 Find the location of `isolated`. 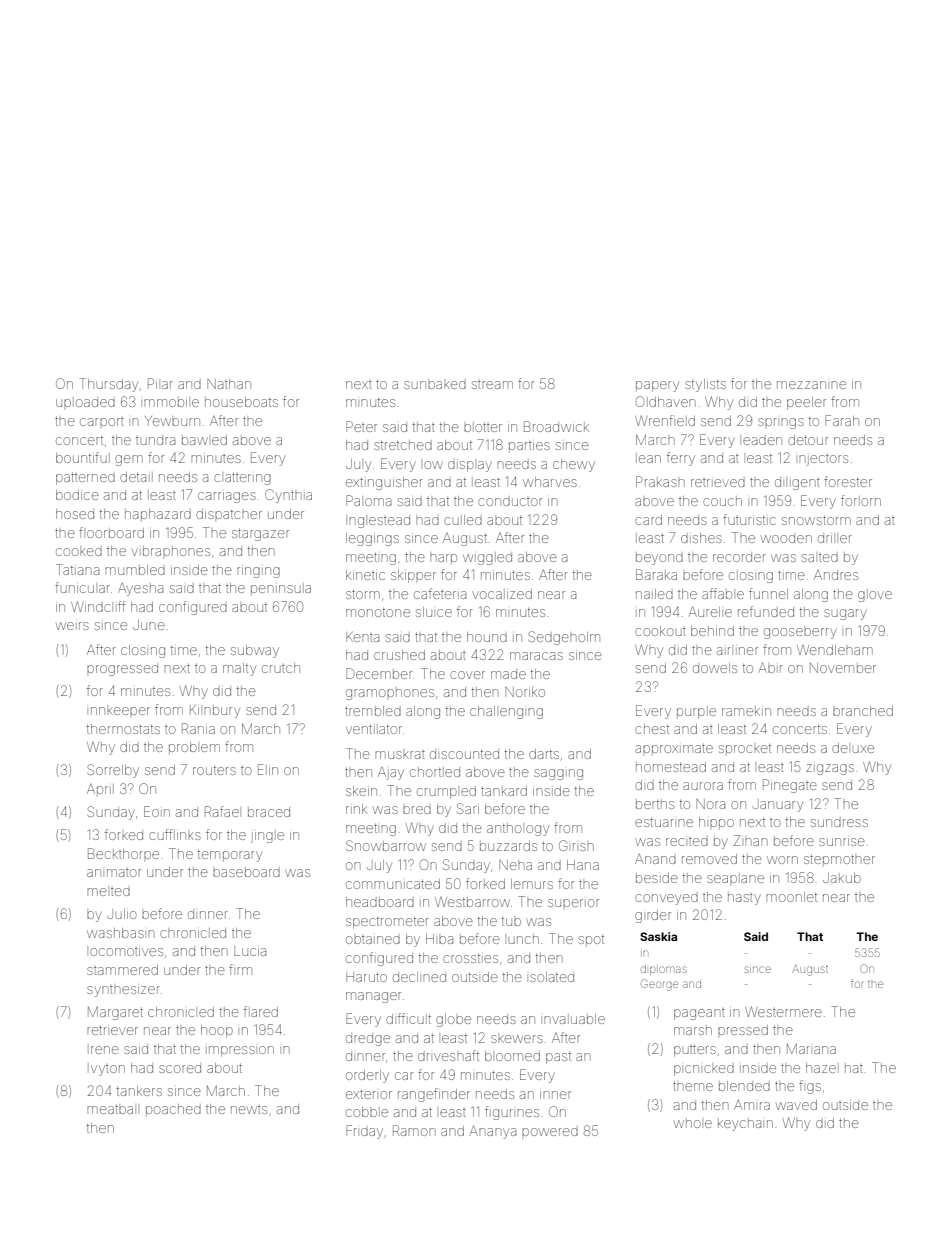

isolated is located at coordinates (552, 977).
